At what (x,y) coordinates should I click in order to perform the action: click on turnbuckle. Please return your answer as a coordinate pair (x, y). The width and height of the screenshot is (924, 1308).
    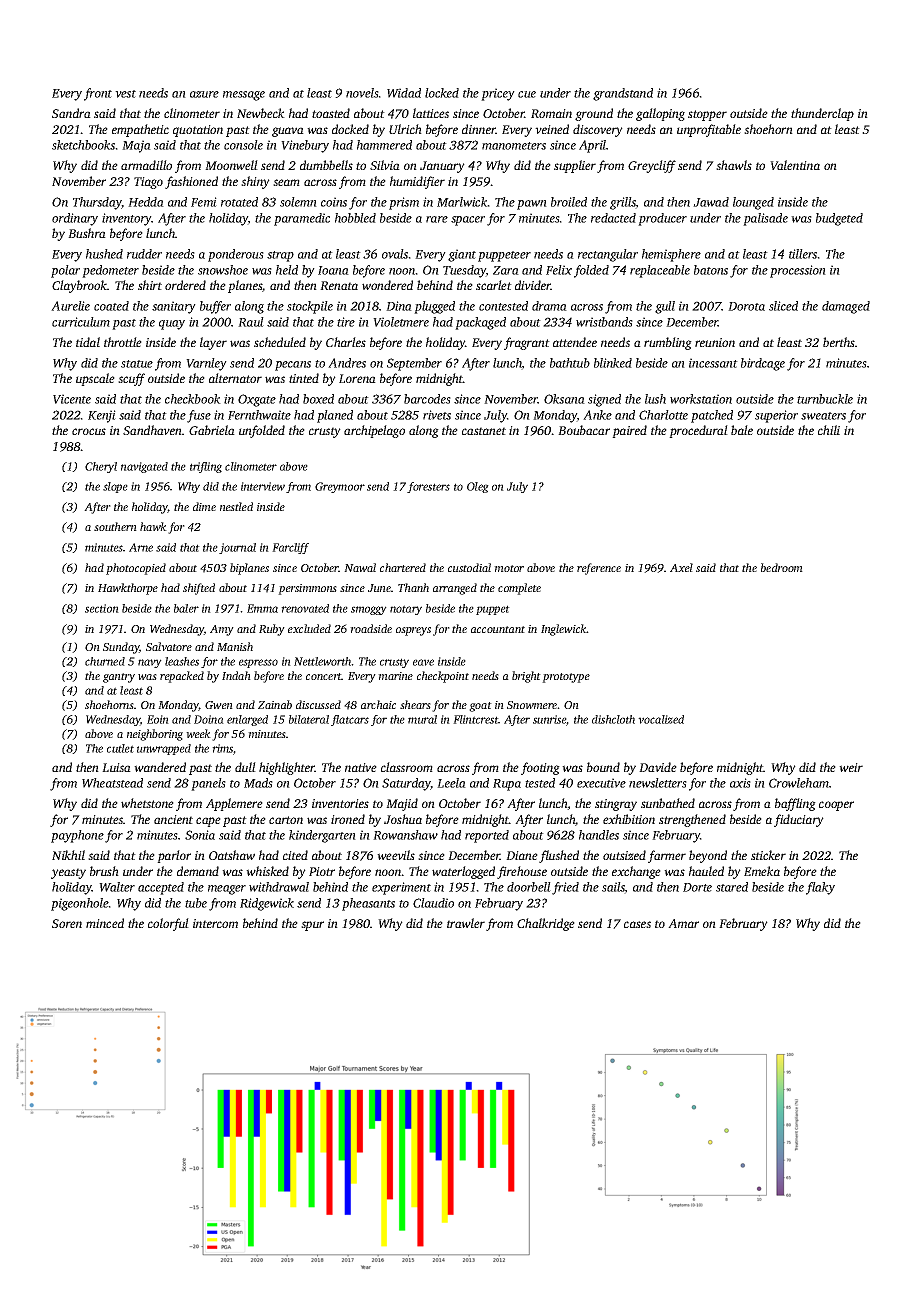
    Looking at the image, I should click on (825, 399).
